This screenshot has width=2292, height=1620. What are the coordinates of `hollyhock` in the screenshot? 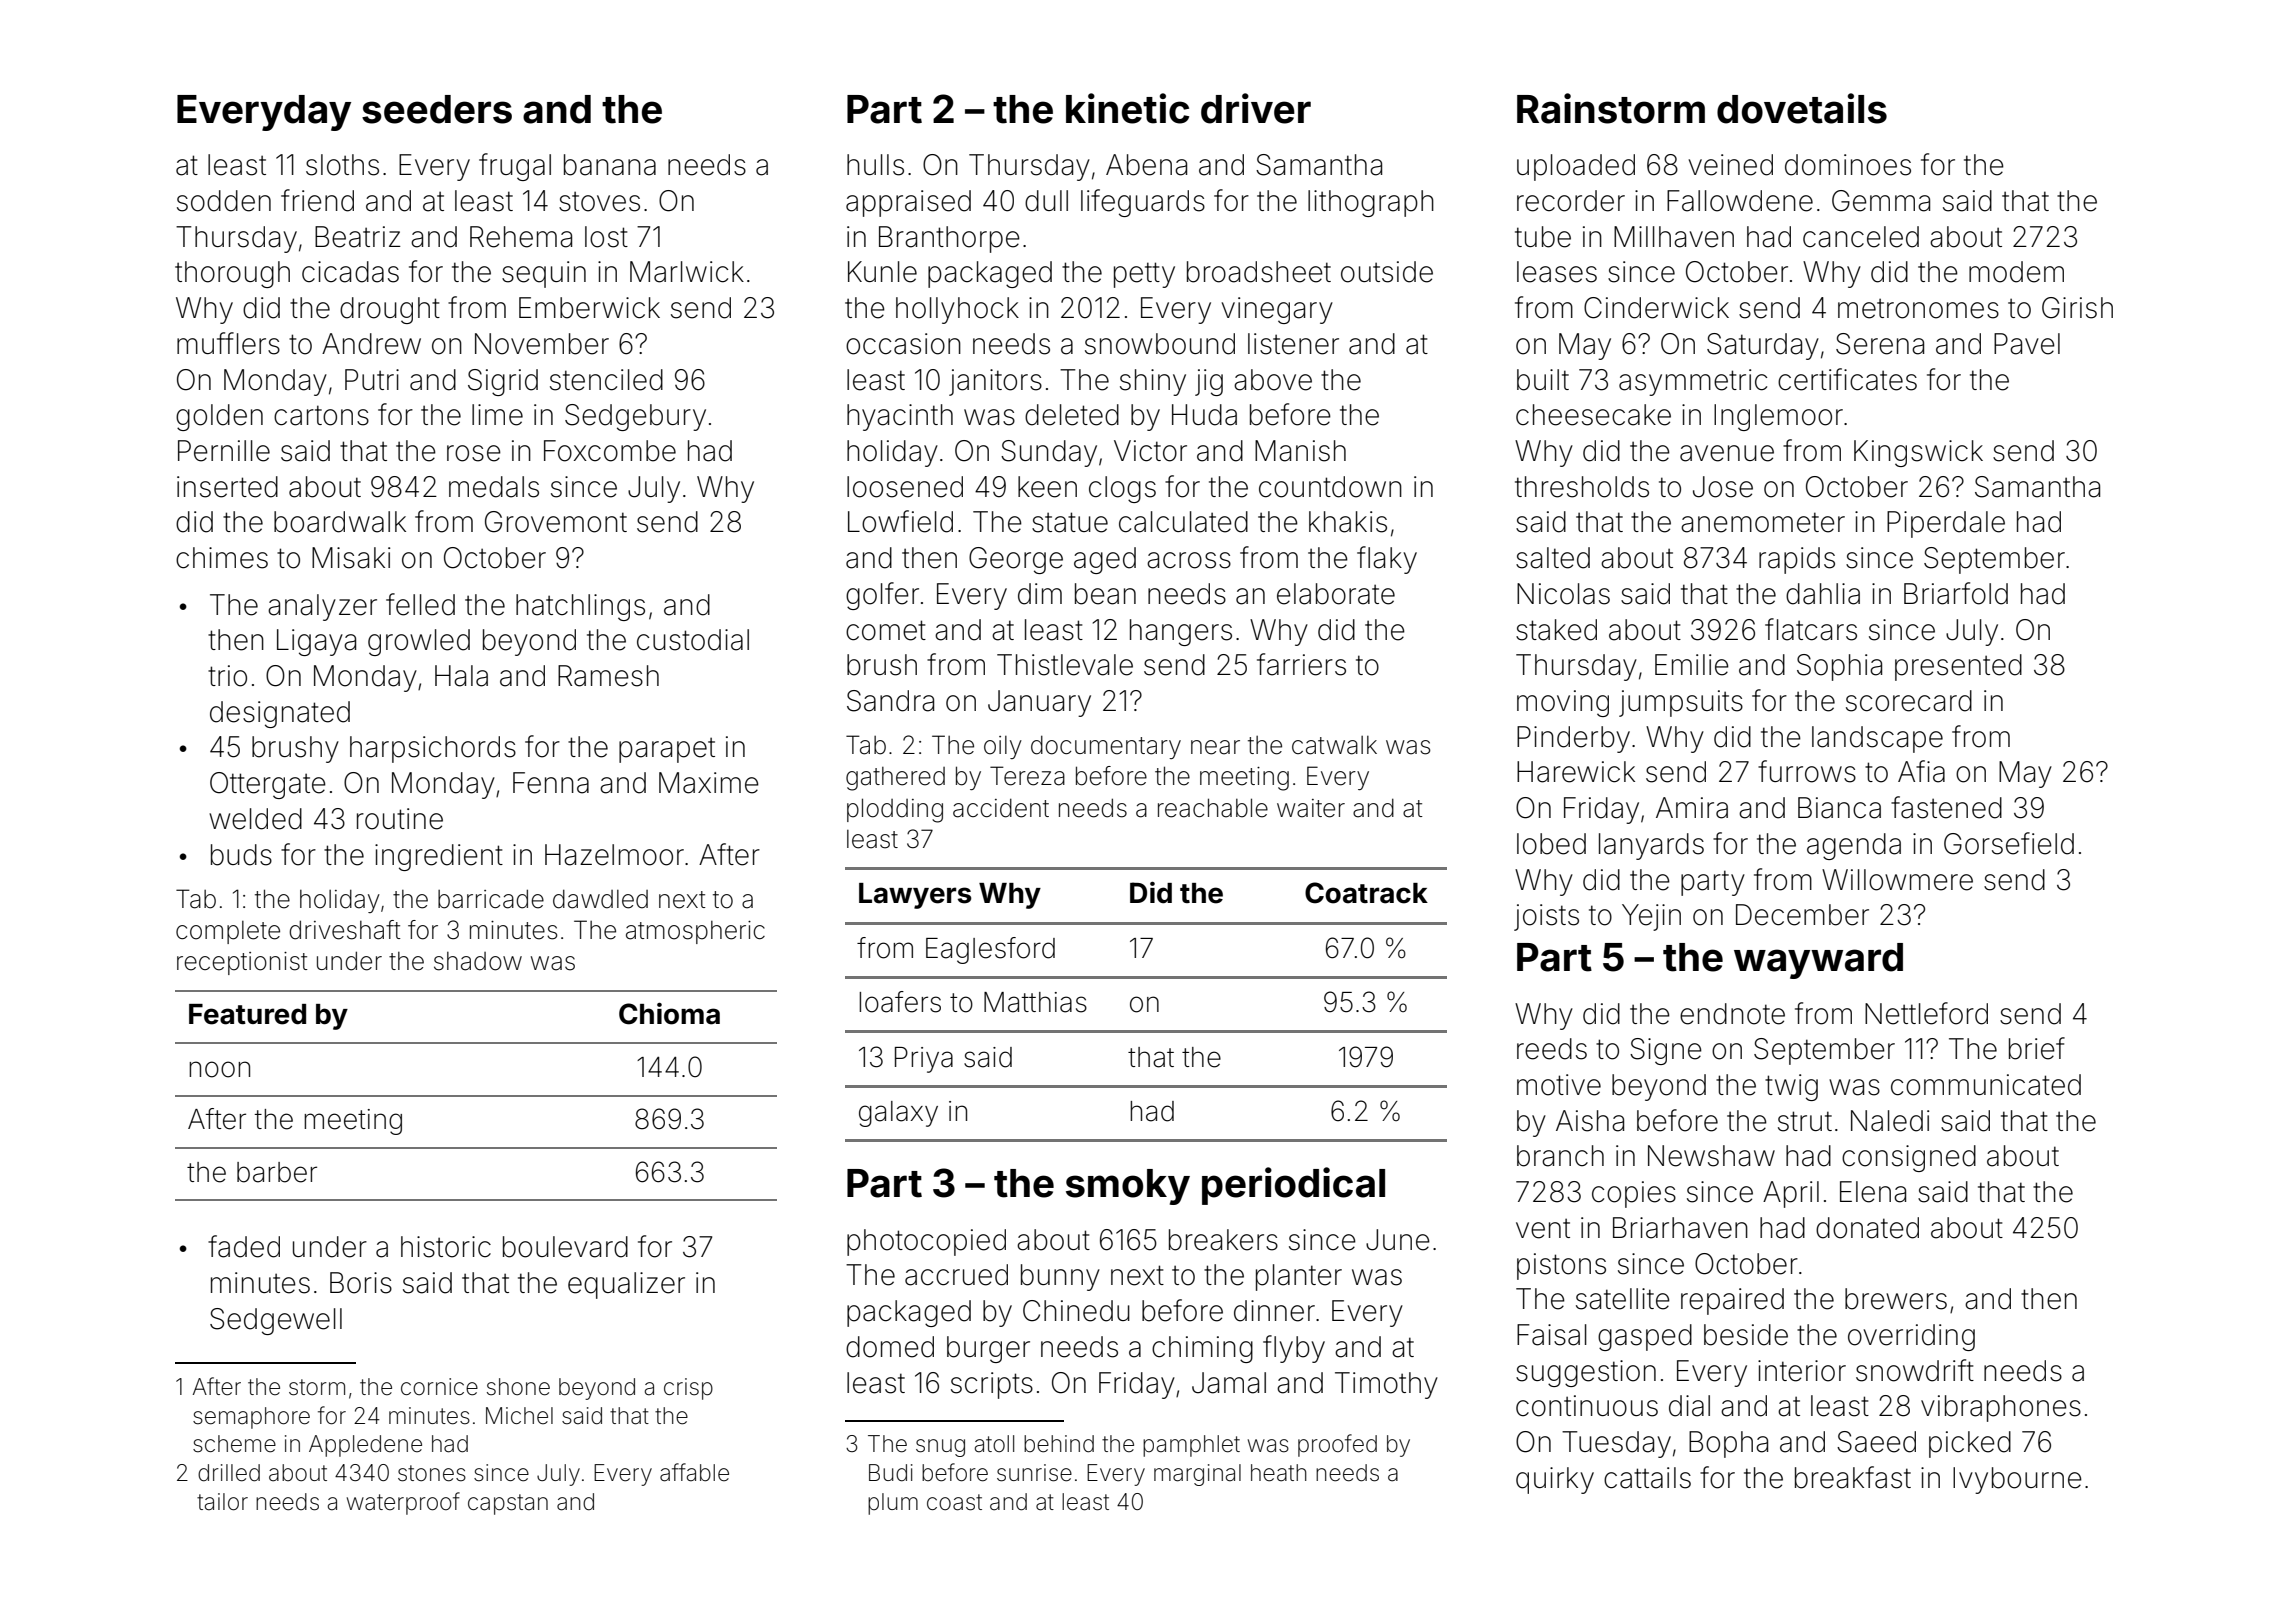 It's located at (957, 310).
